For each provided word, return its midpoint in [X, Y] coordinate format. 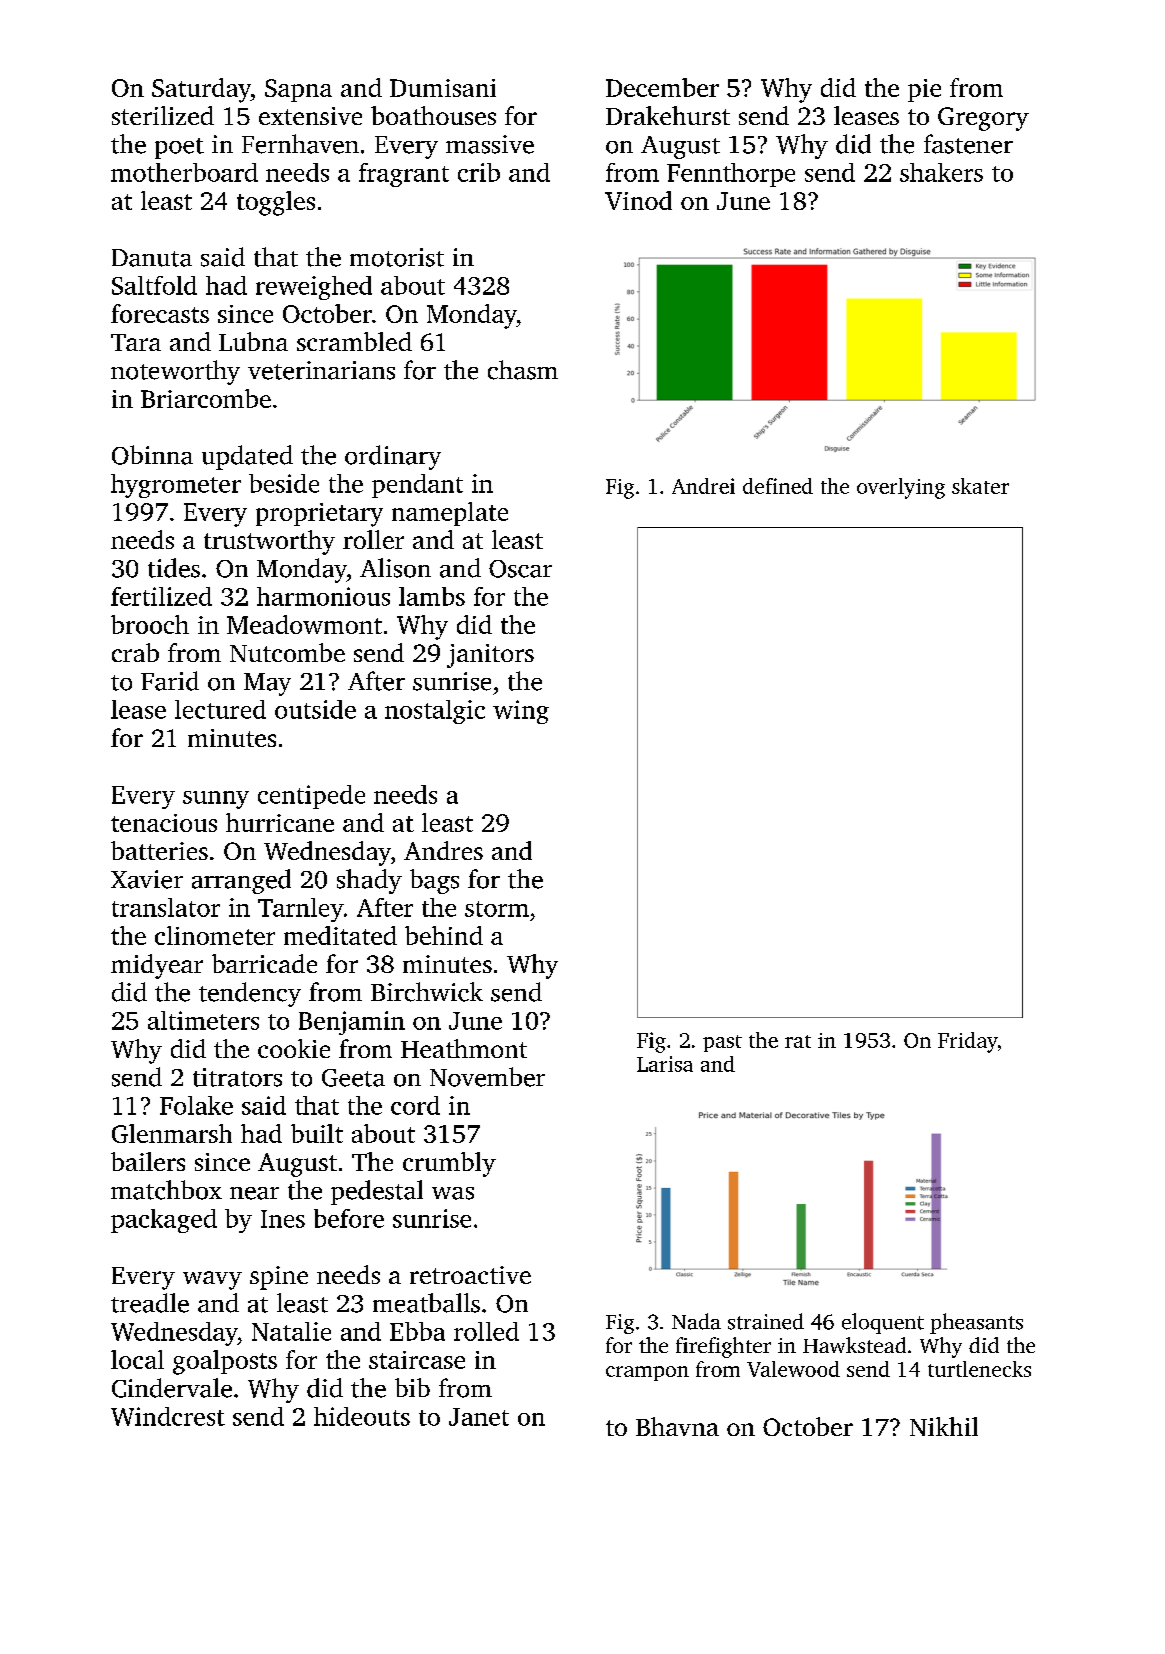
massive [490, 144]
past [722, 1043]
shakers [941, 172]
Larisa [665, 1064]
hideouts [362, 1416]
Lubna [253, 341]
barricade [264, 963]
